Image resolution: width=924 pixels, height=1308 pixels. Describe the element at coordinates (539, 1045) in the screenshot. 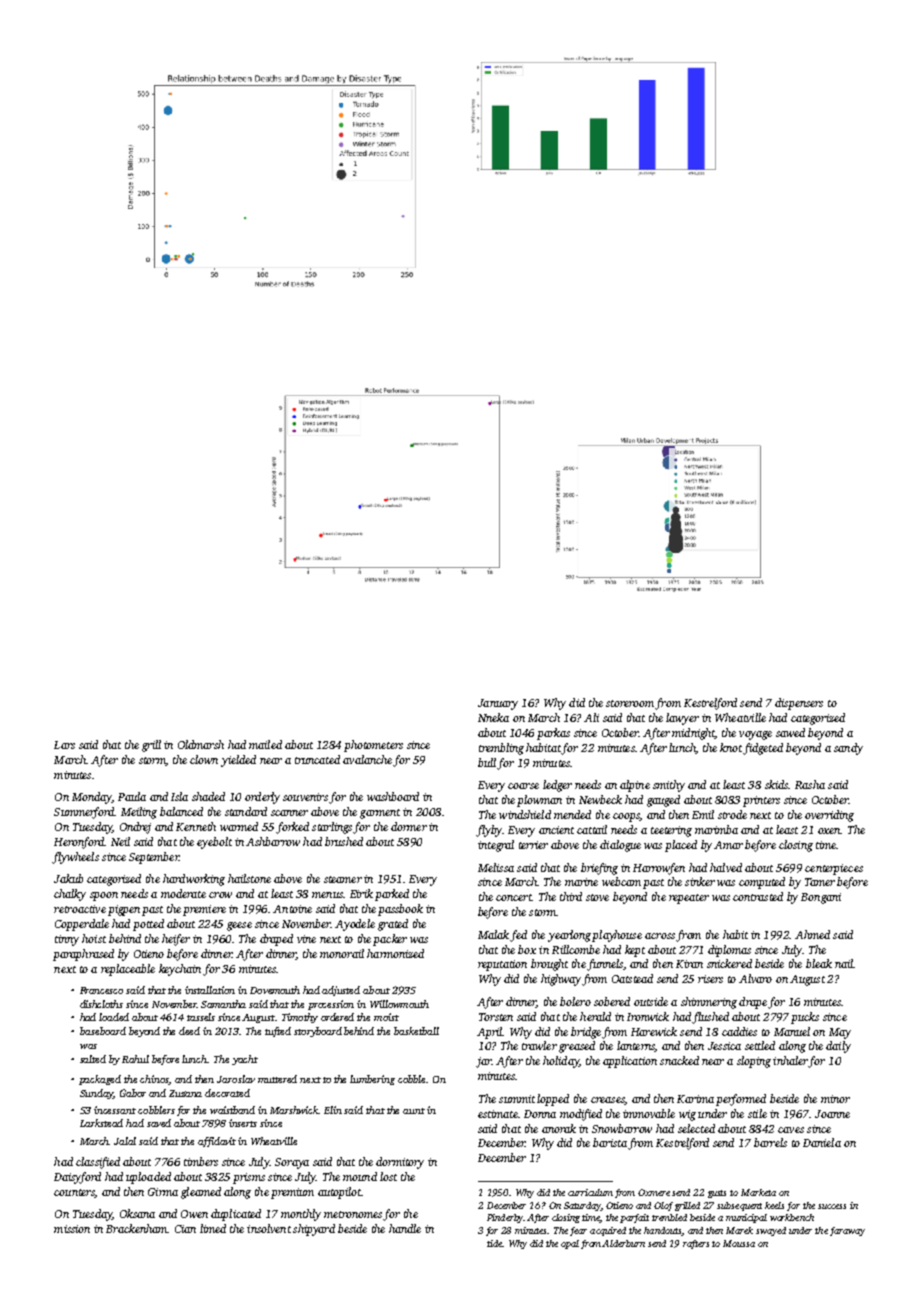

I see `trawler` at that location.
